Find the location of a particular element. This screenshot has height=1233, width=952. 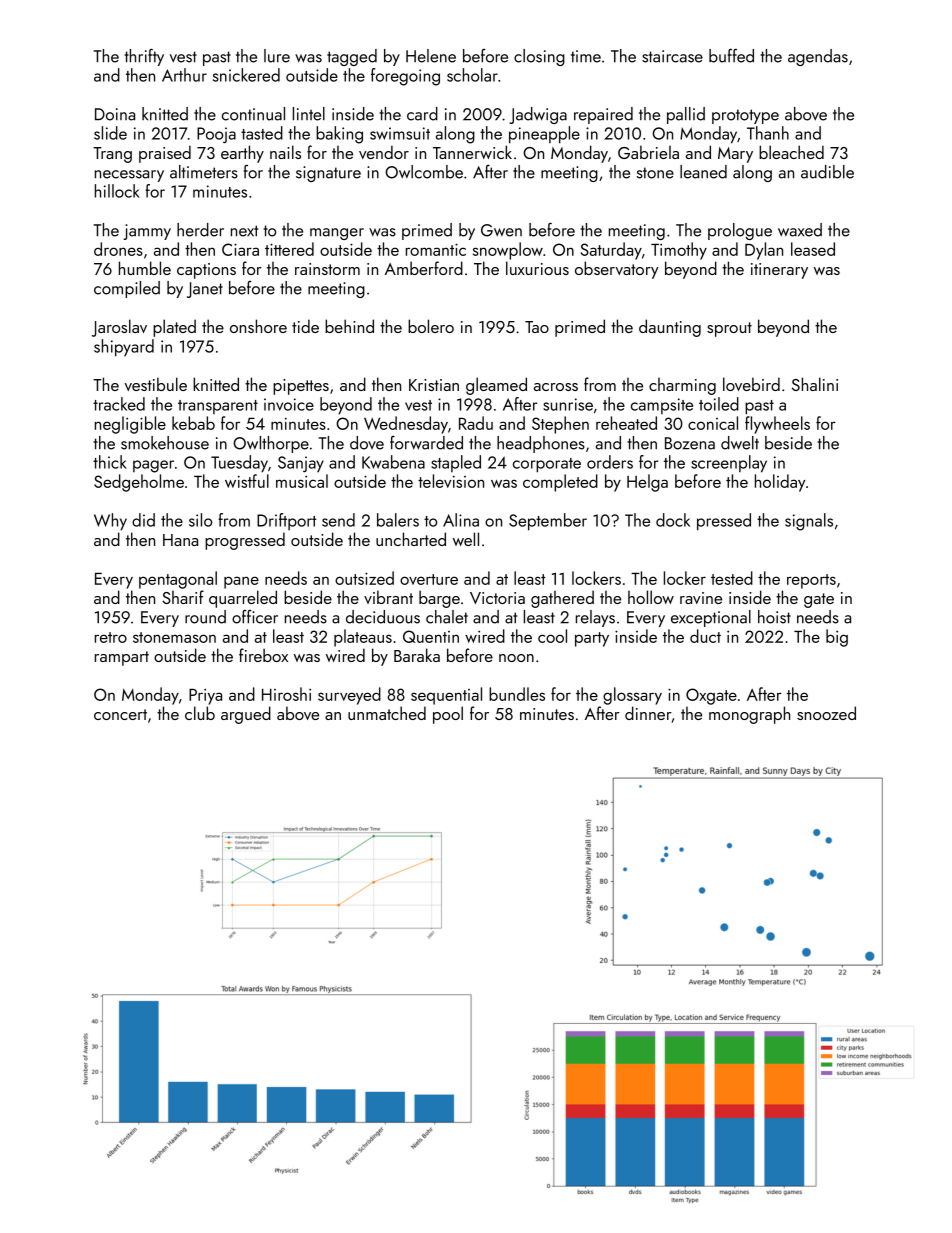

prologue is located at coordinates (740, 231).
